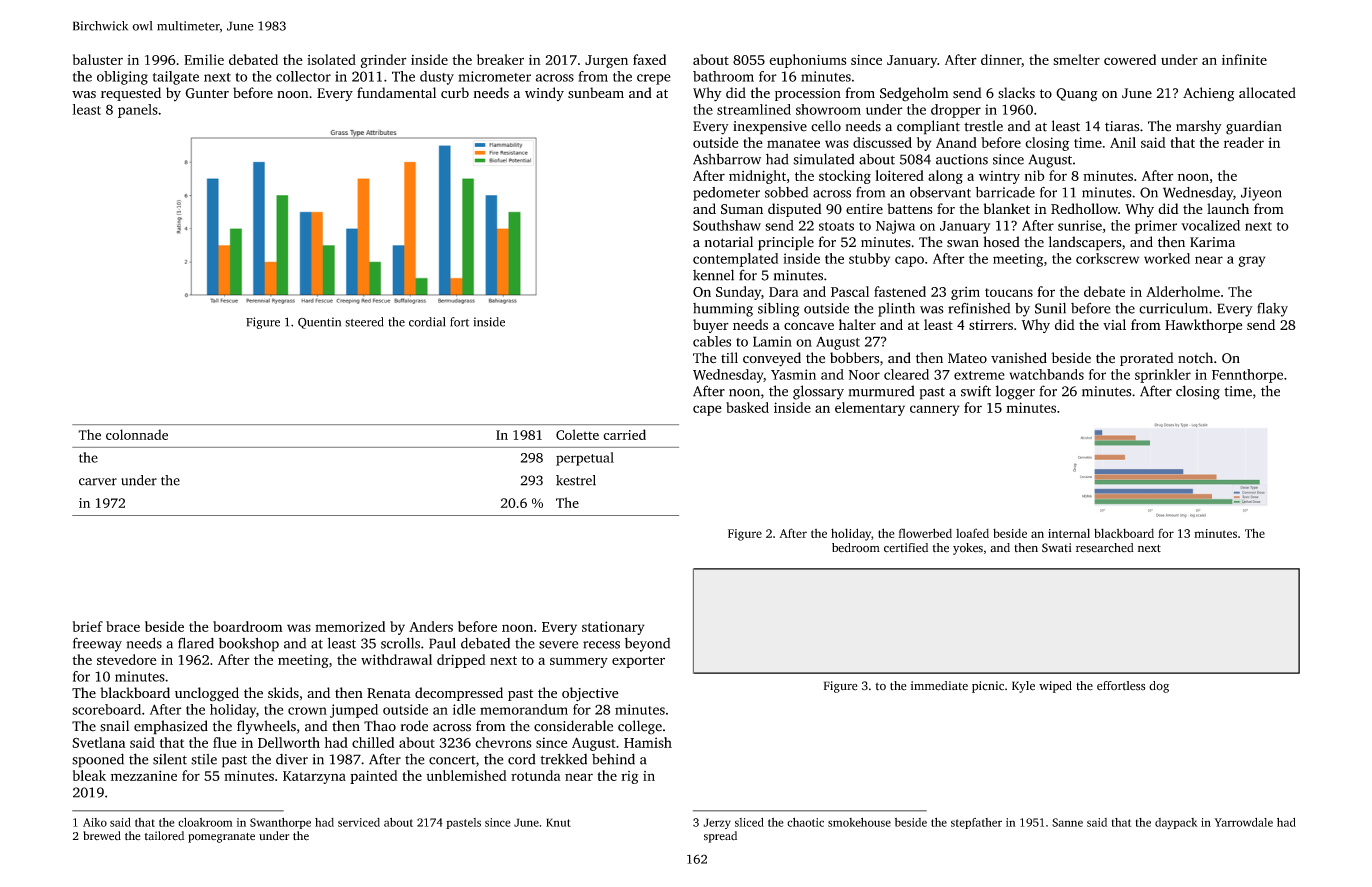 The width and height of the screenshot is (1372, 887). What do you see at coordinates (585, 459) in the screenshot?
I see `perpetual` at bounding box center [585, 459].
